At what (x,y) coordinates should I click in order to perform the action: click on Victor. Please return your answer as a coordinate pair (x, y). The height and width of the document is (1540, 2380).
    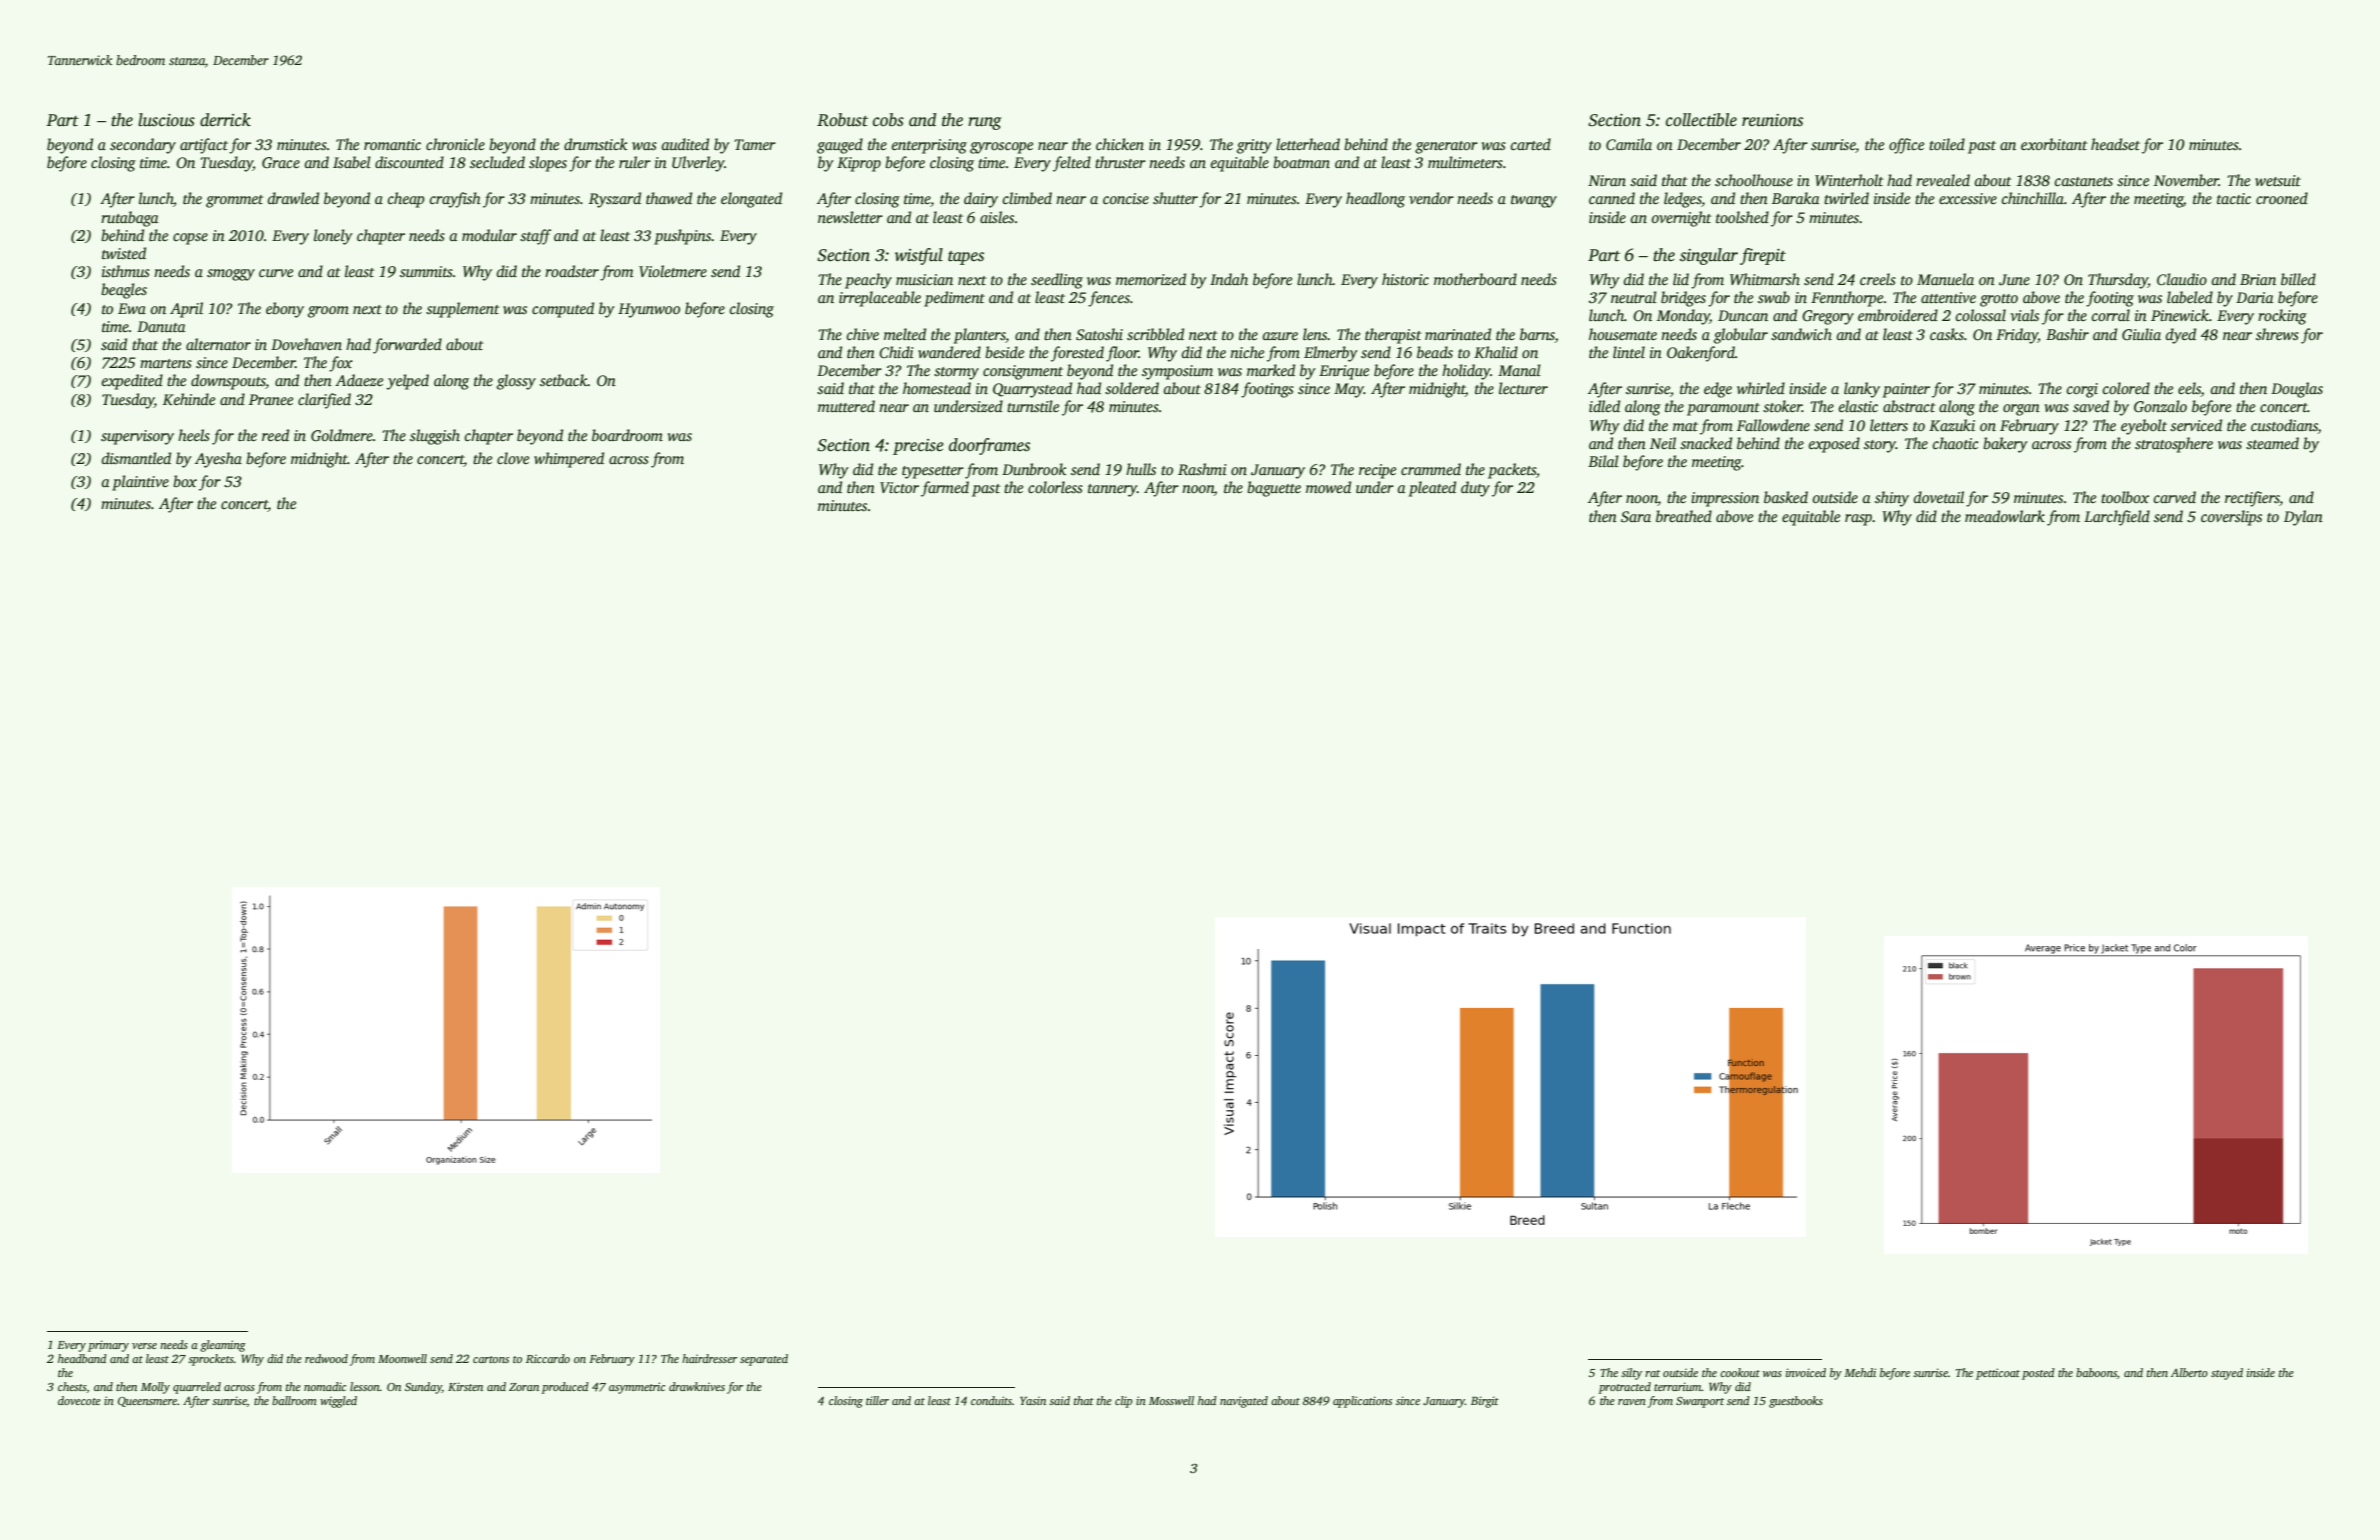
    Looking at the image, I should click on (899, 487).
